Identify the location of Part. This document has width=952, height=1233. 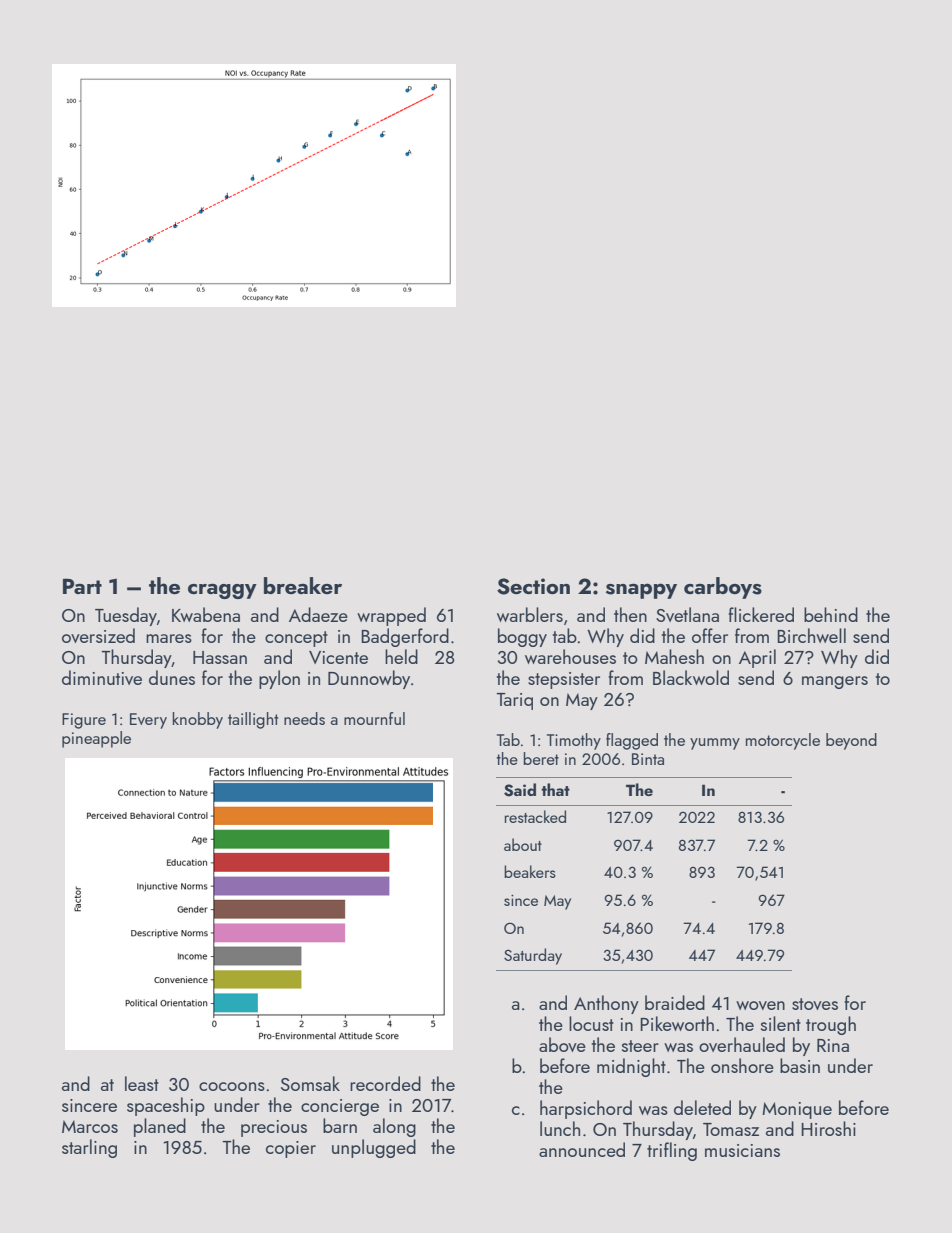
(82, 586).
